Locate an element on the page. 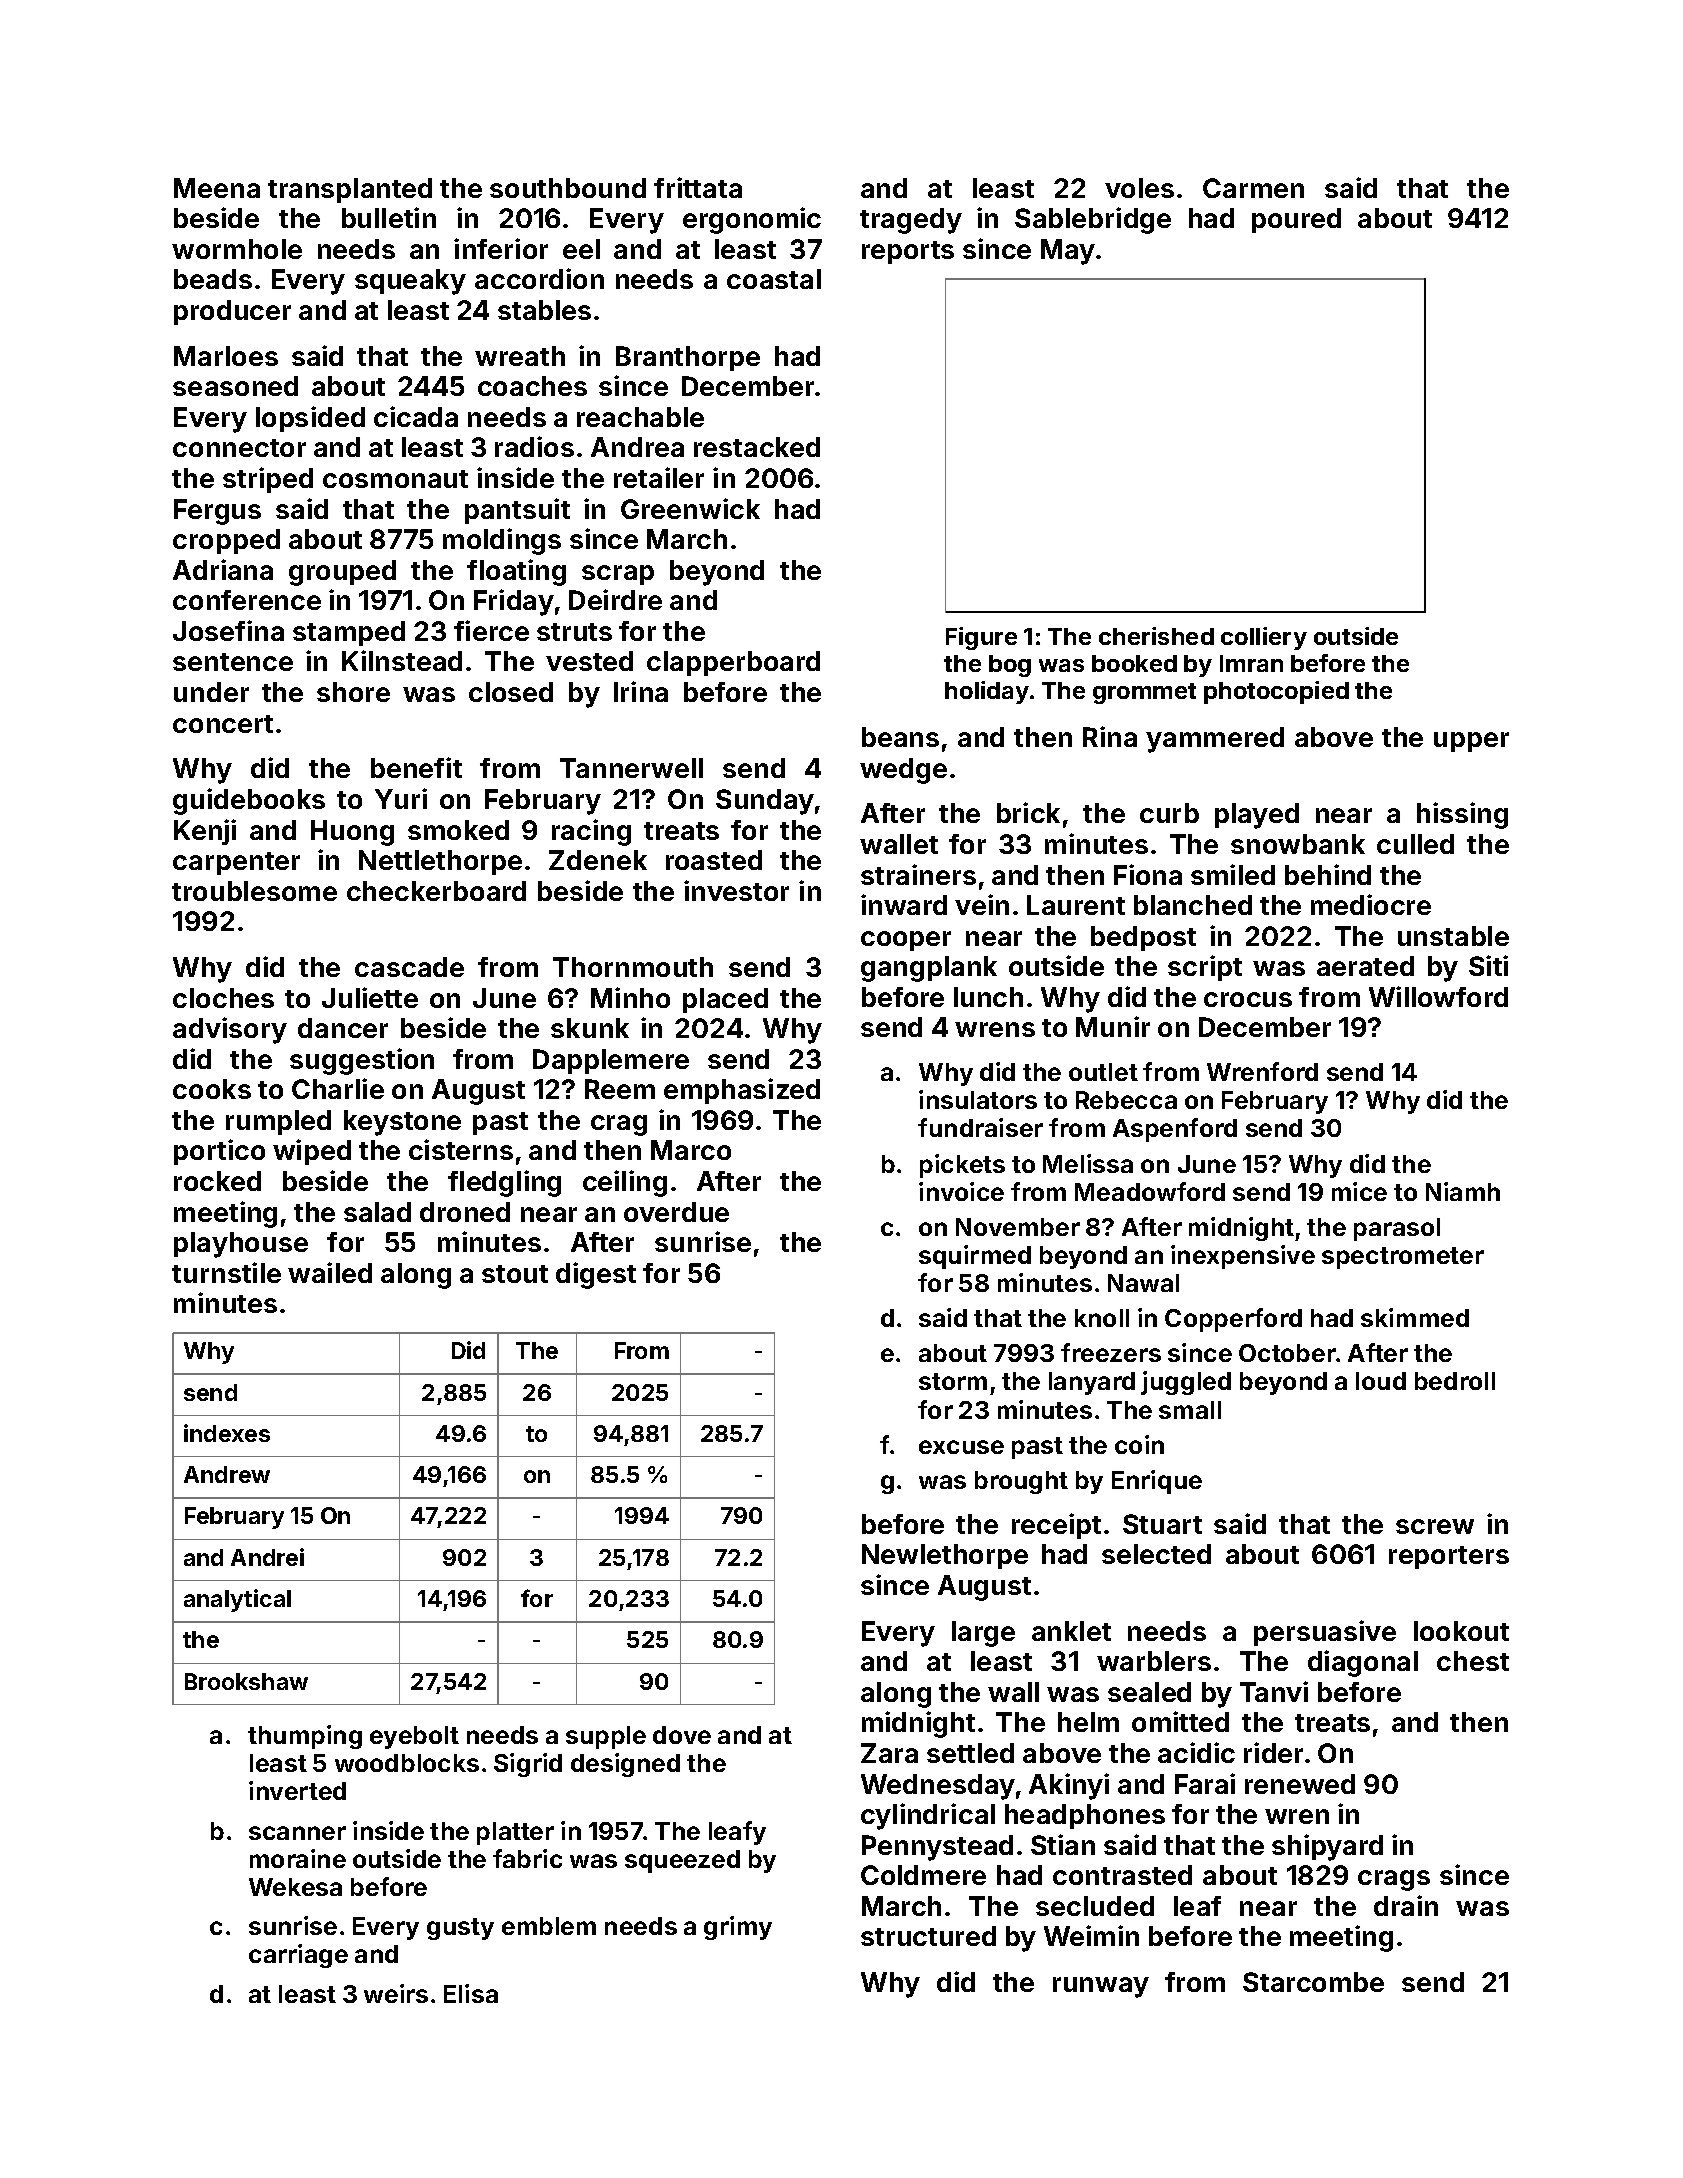 Image resolution: width=1683 pixels, height=2178 pixels. frittata is located at coordinates (698, 187).
